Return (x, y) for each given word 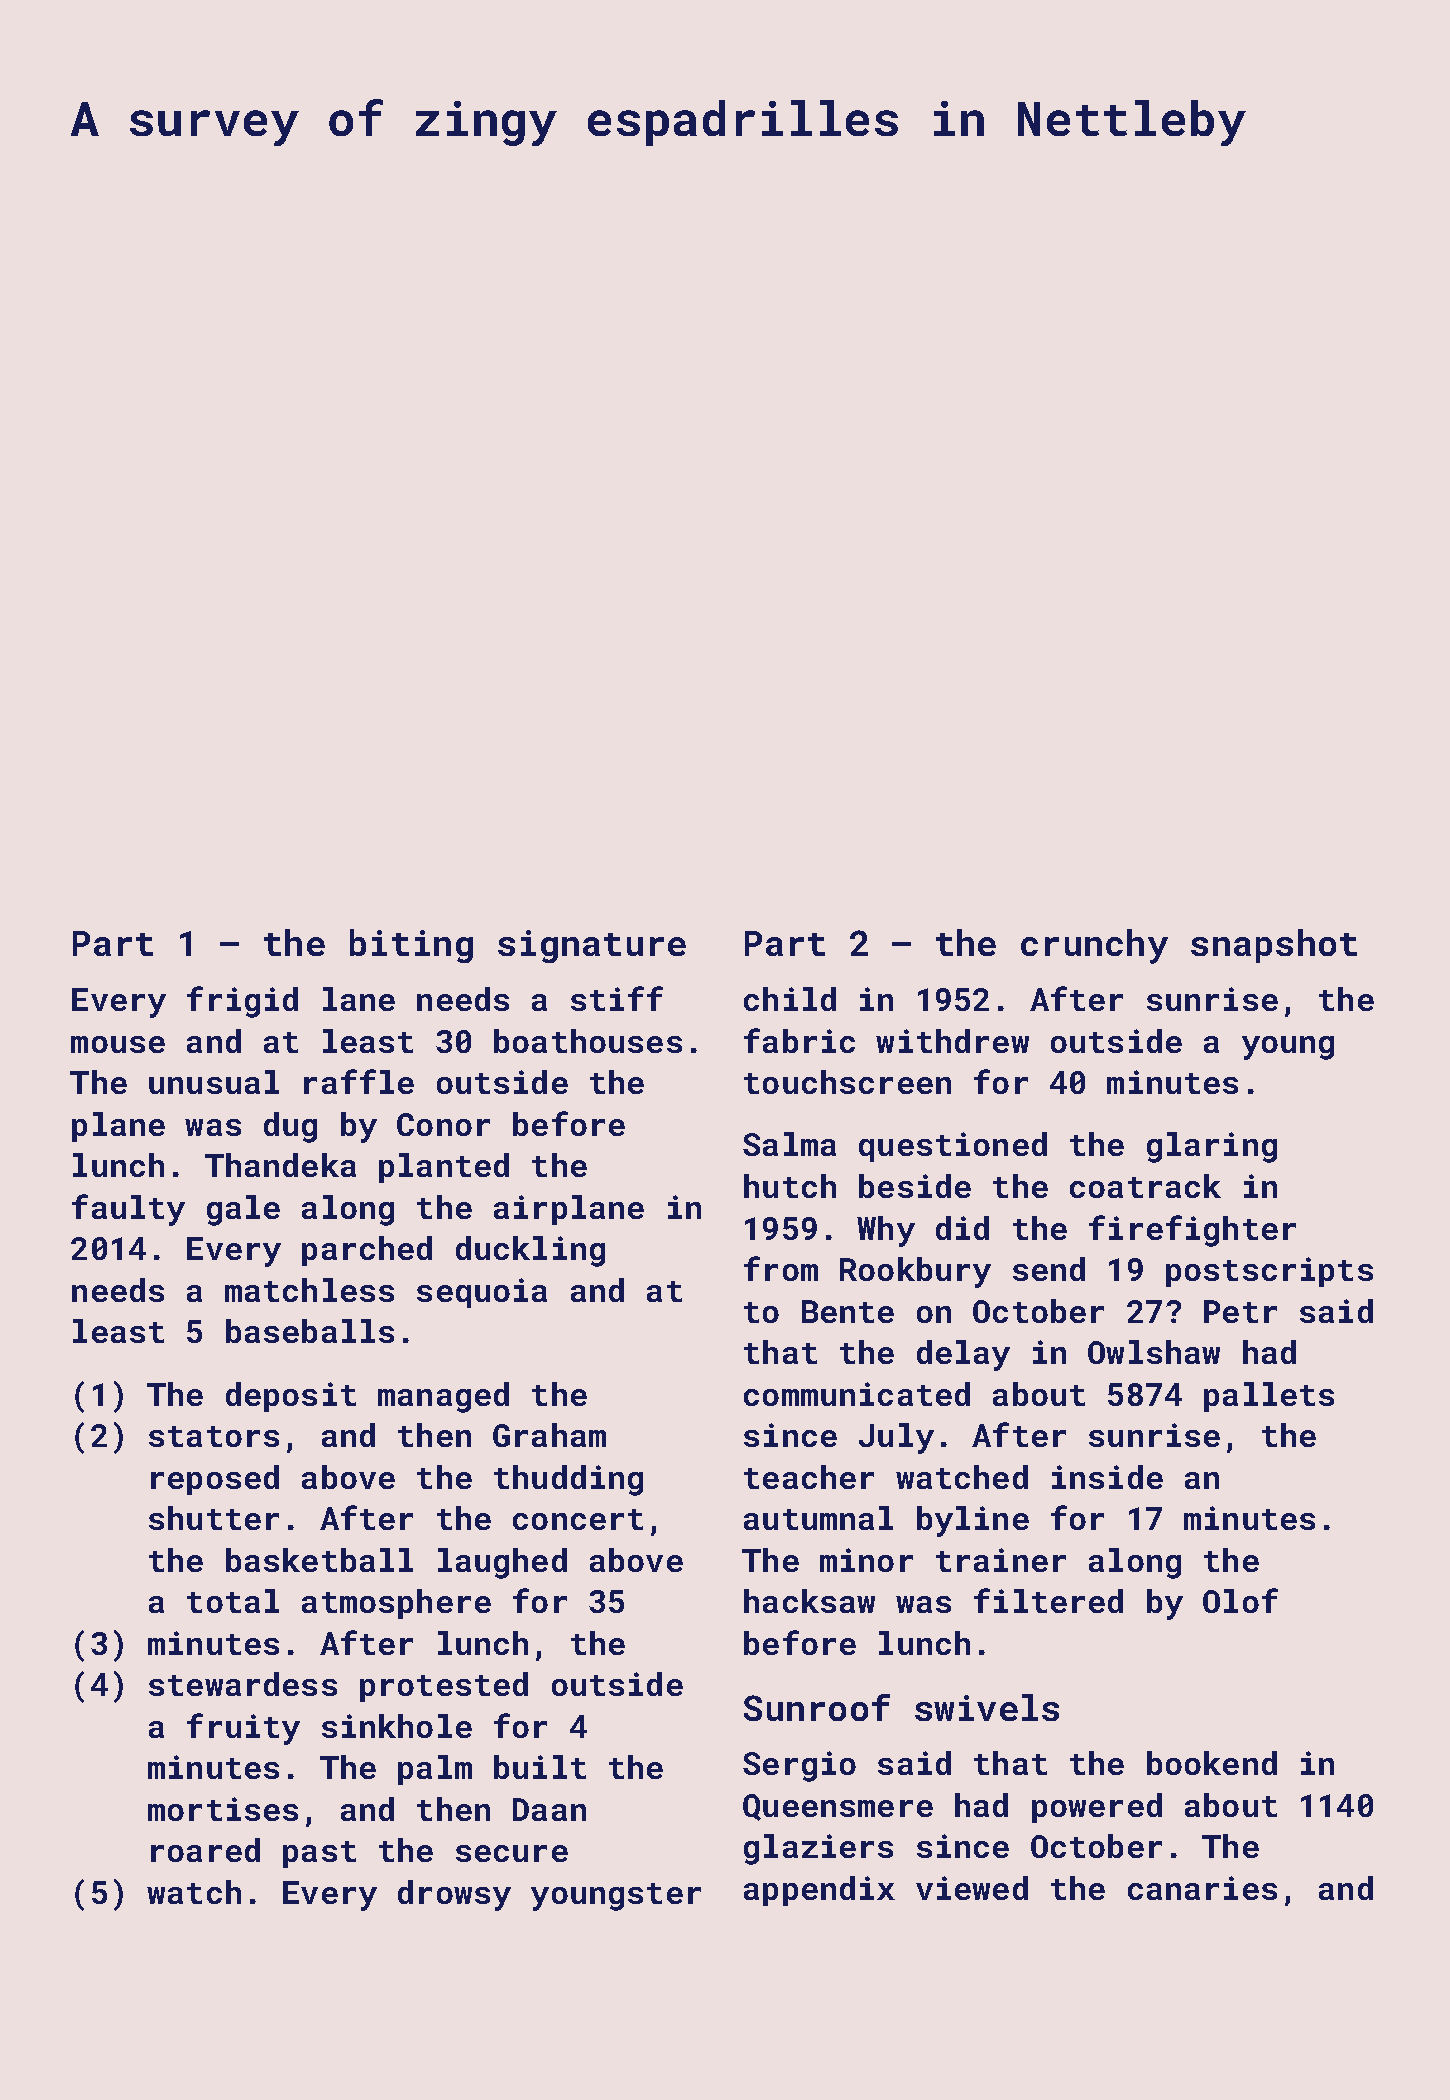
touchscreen (847, 1082)
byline (973, 1521)
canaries (1202, 1888)
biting (411, 946)
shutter (214, 1518)
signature (592, 946)
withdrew (952, 1041)
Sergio (799, 1766)
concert (578, 1519)
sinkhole (397, 1726)
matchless (309, 1290)
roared (205, 1850)
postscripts (1269, 1272)
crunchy (1094, 946)
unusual (214, 1082)
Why (886, 1231)
